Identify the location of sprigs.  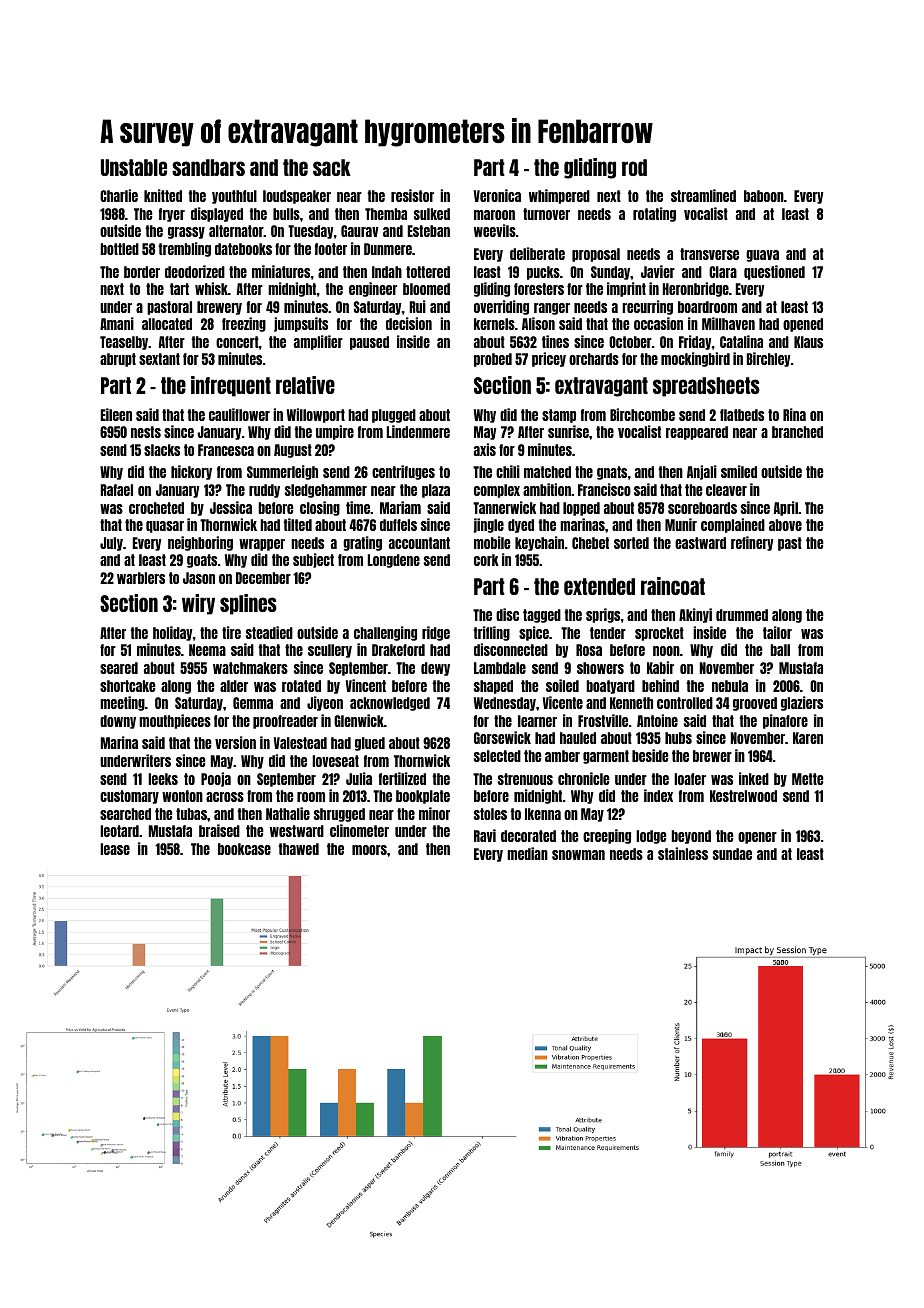
(603, 615).
